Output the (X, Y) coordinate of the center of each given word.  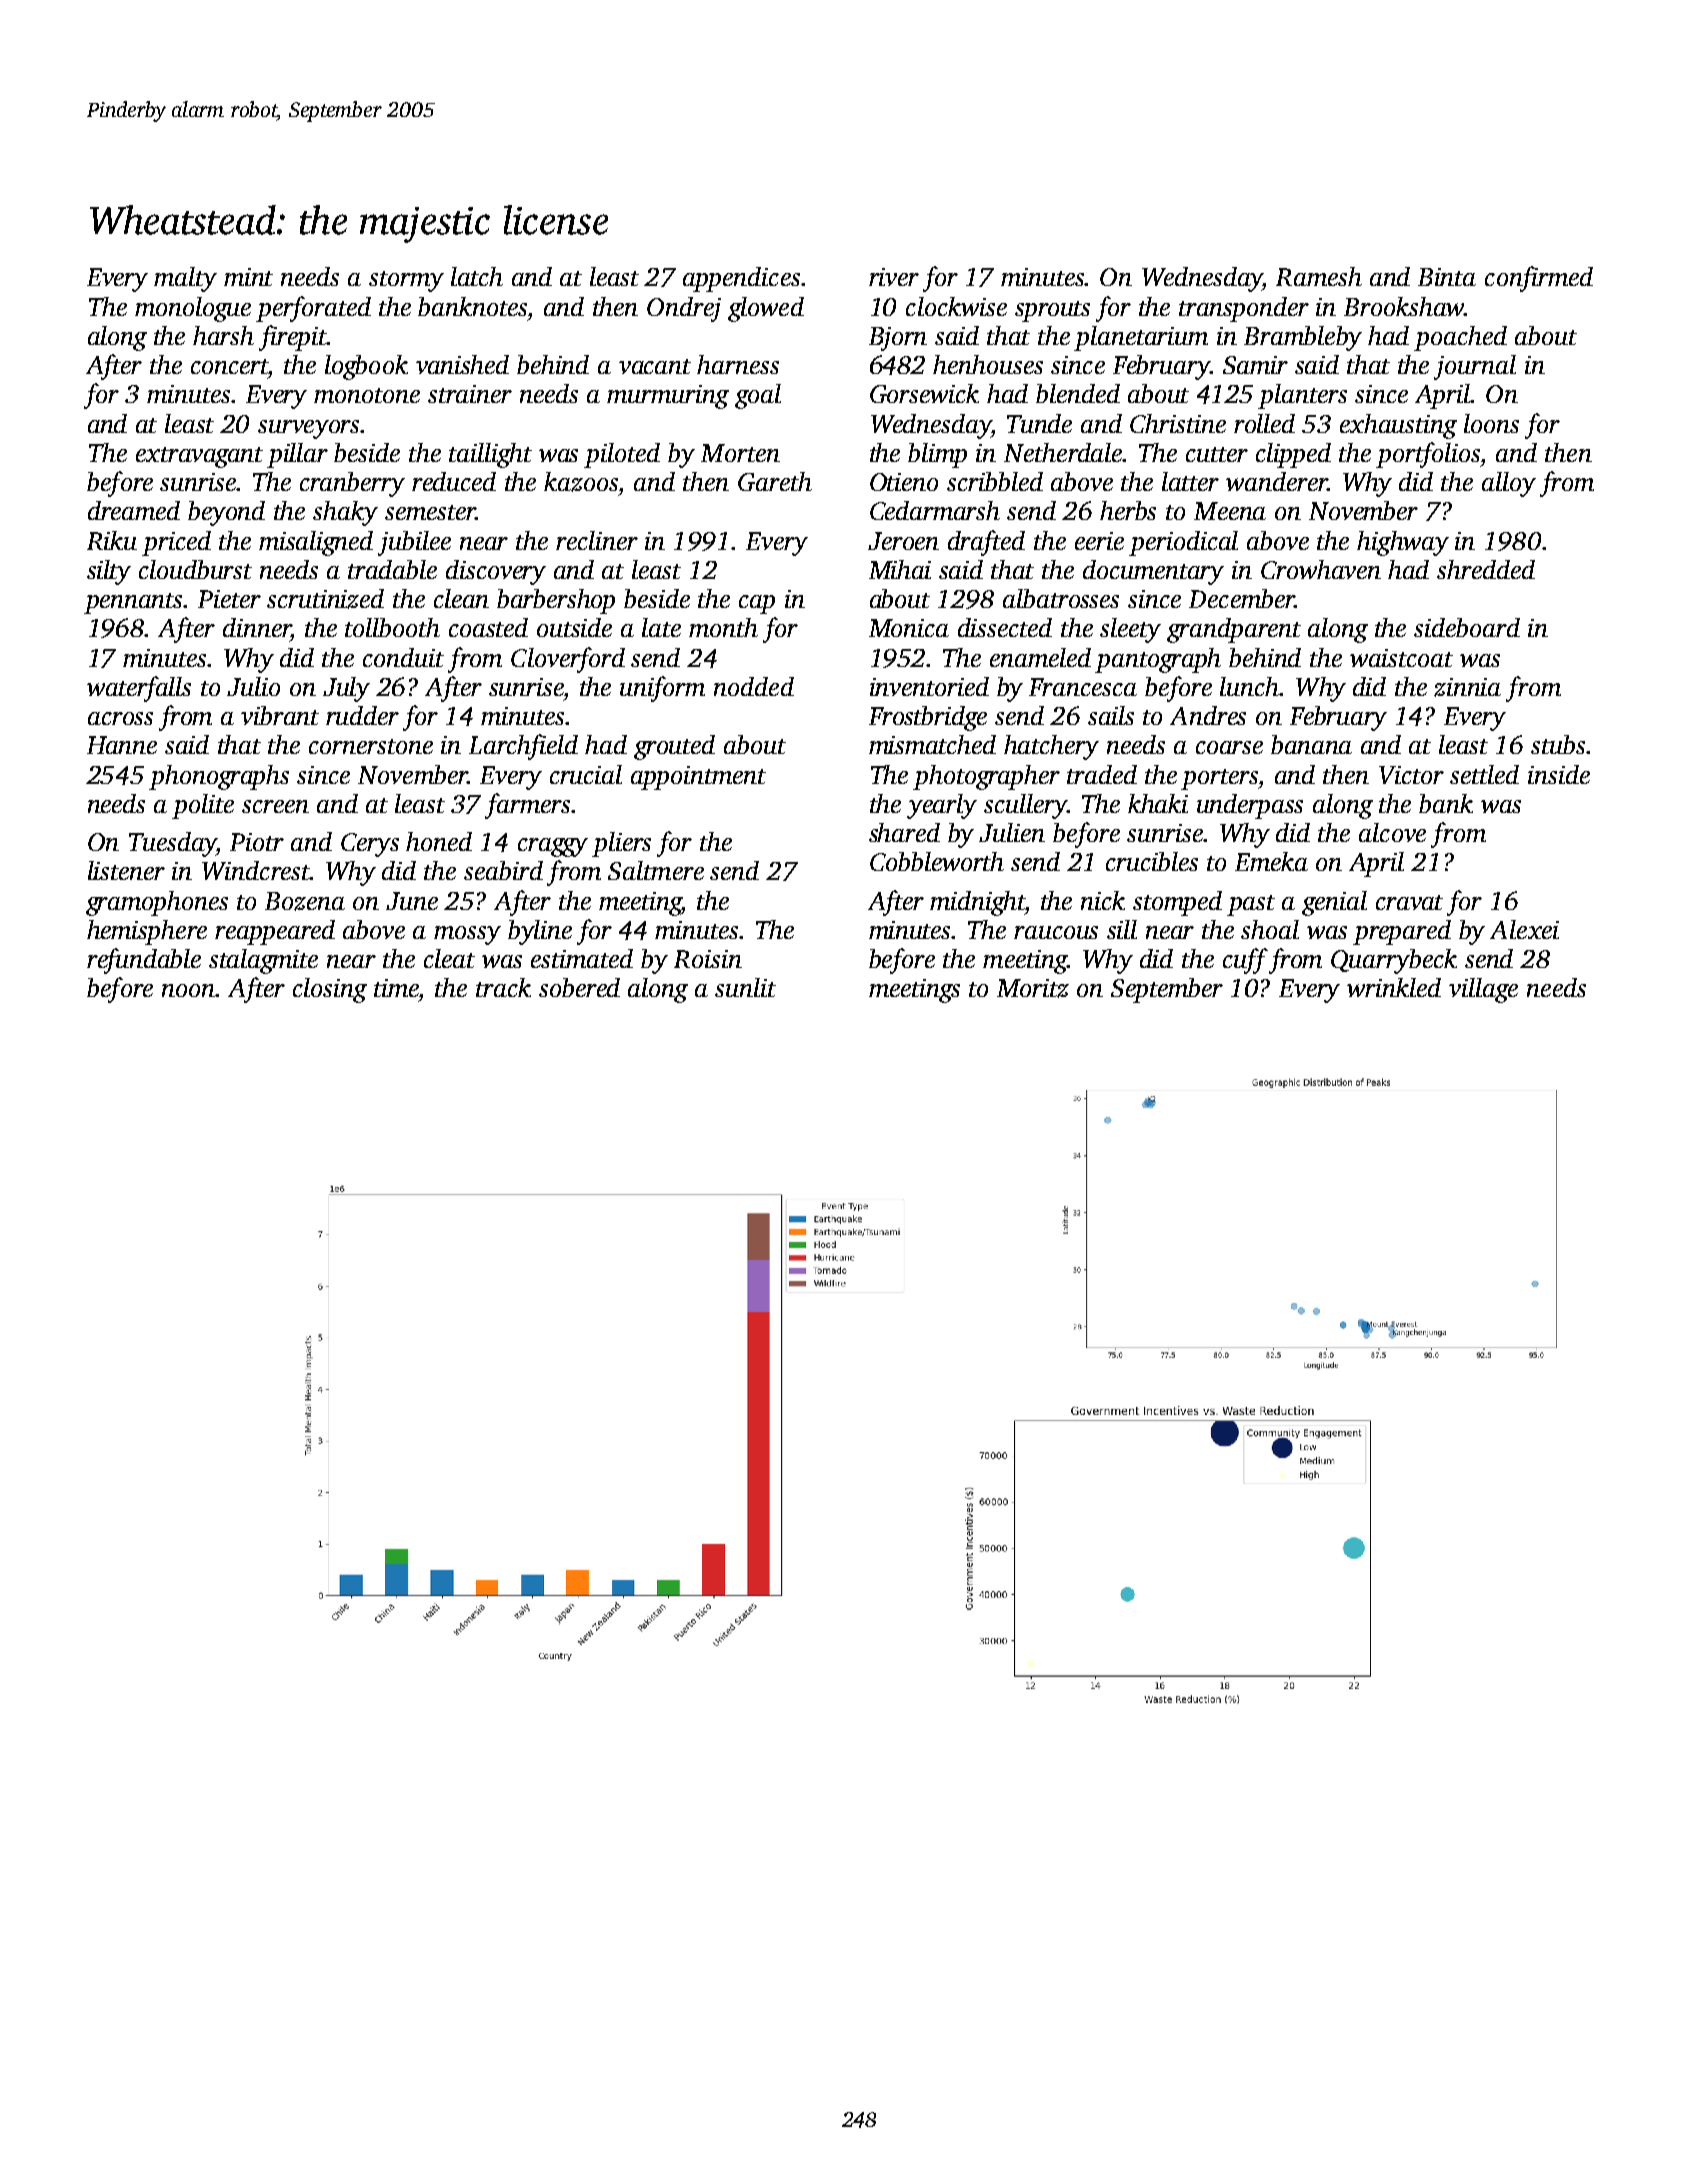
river (894, 277)
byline (540, 932)
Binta (1447, 277)
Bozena (305, 901)
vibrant (280, 715)
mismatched (932, 744)
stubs (1558, 744)
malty (185, 279)
